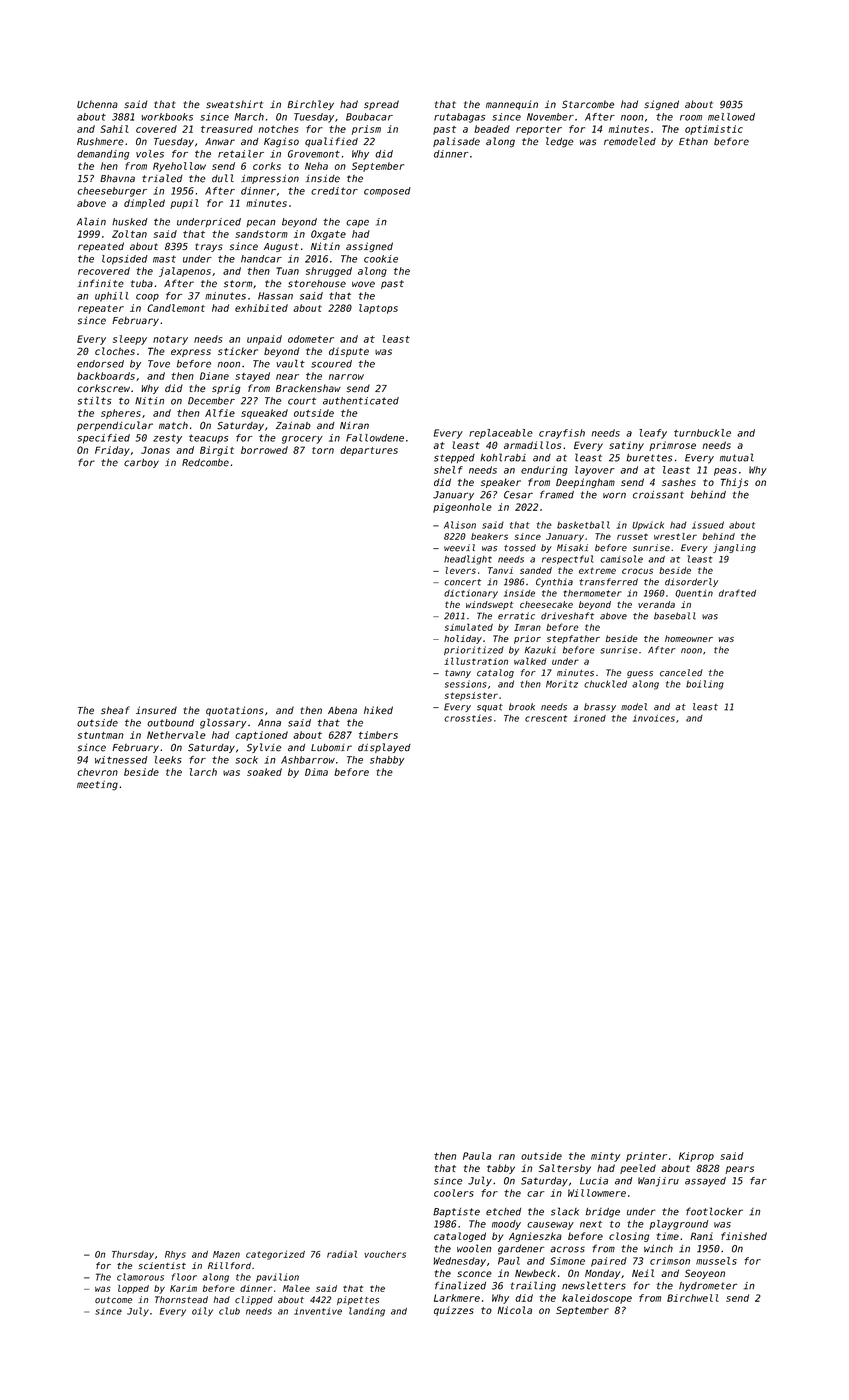  I want to click on boiling, so click(705, 685).
